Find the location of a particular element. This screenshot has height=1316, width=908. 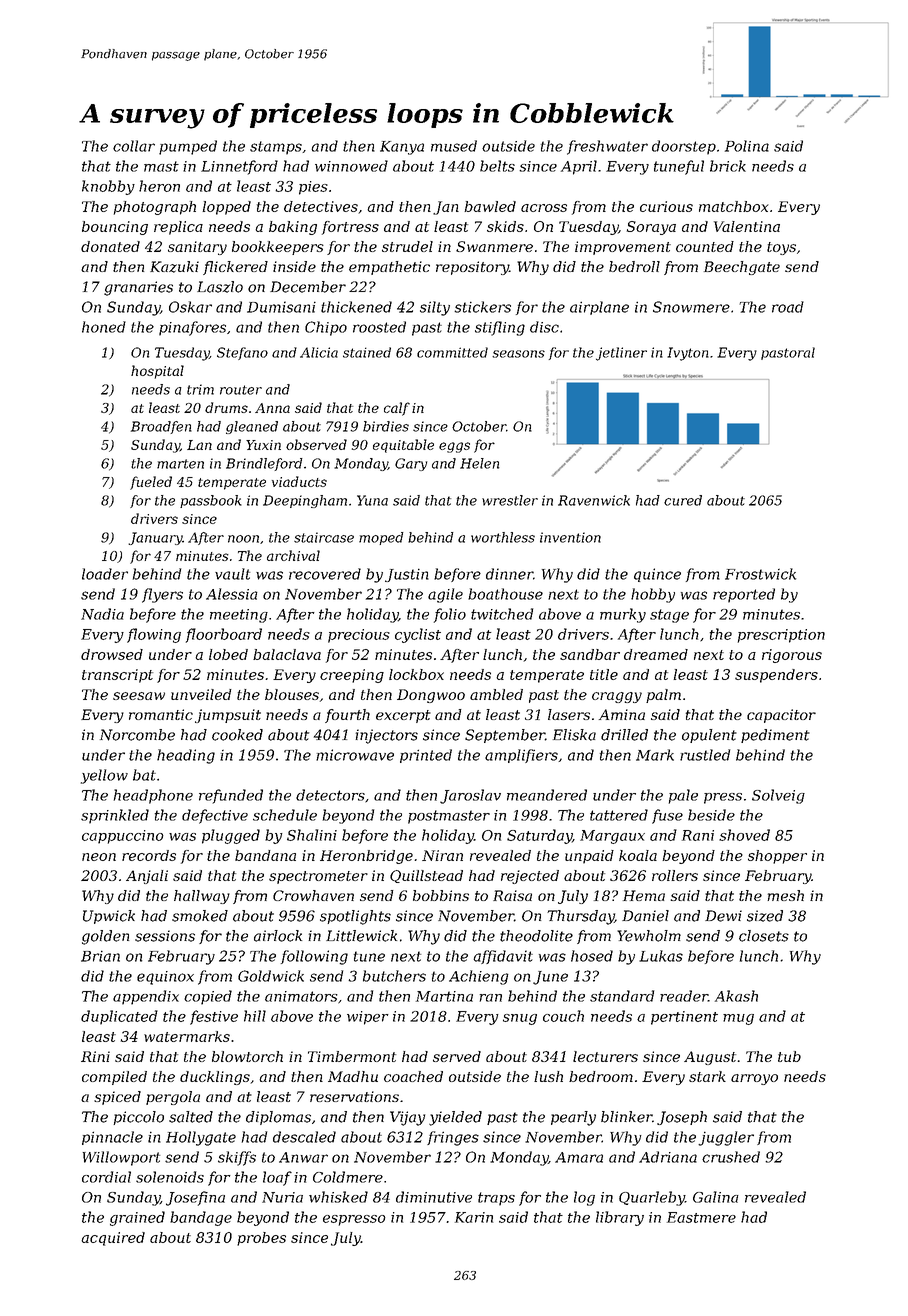

pumped is located at coordinates (188, 147).
